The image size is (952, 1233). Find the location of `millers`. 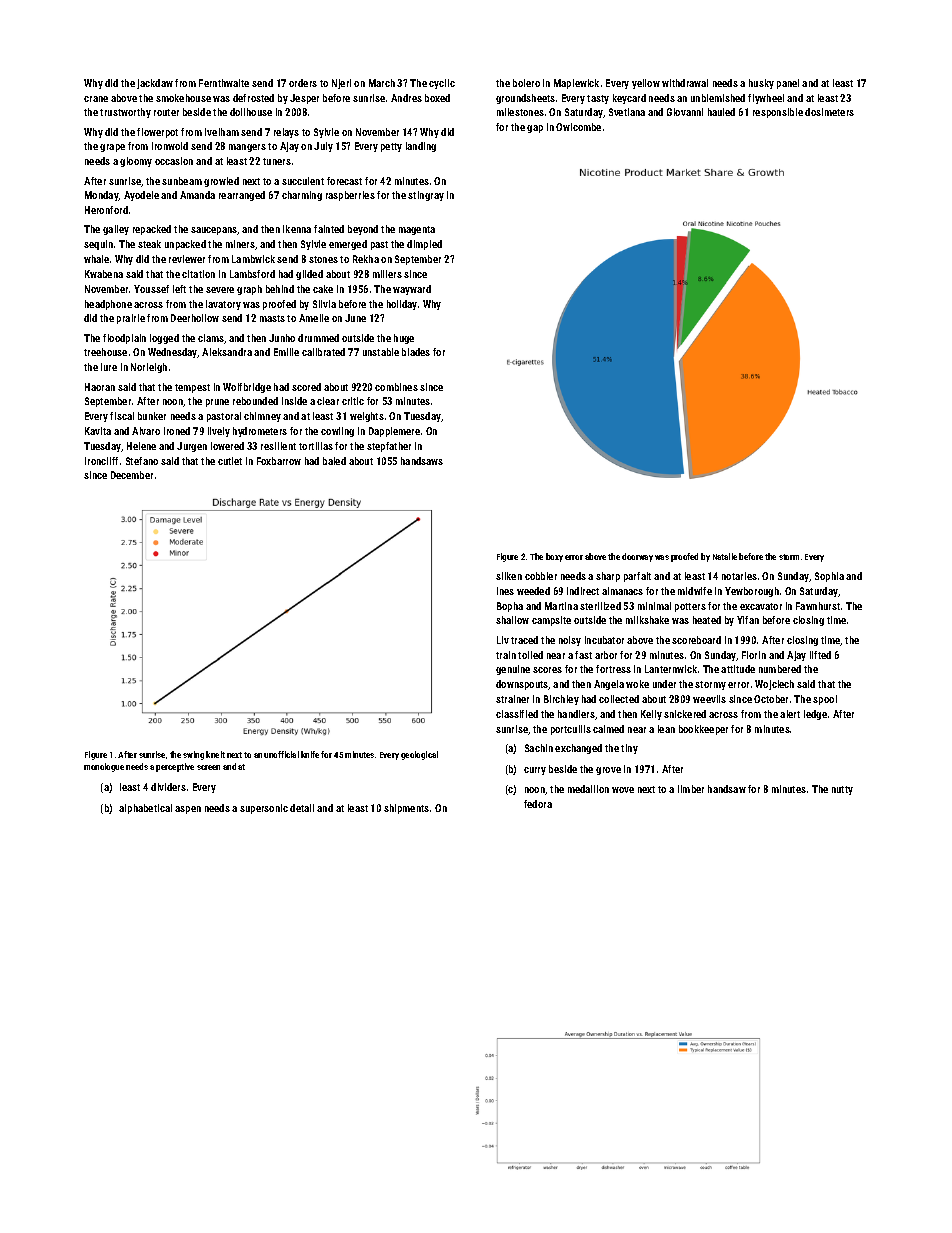

millers is located at coordinates (387, 274).
